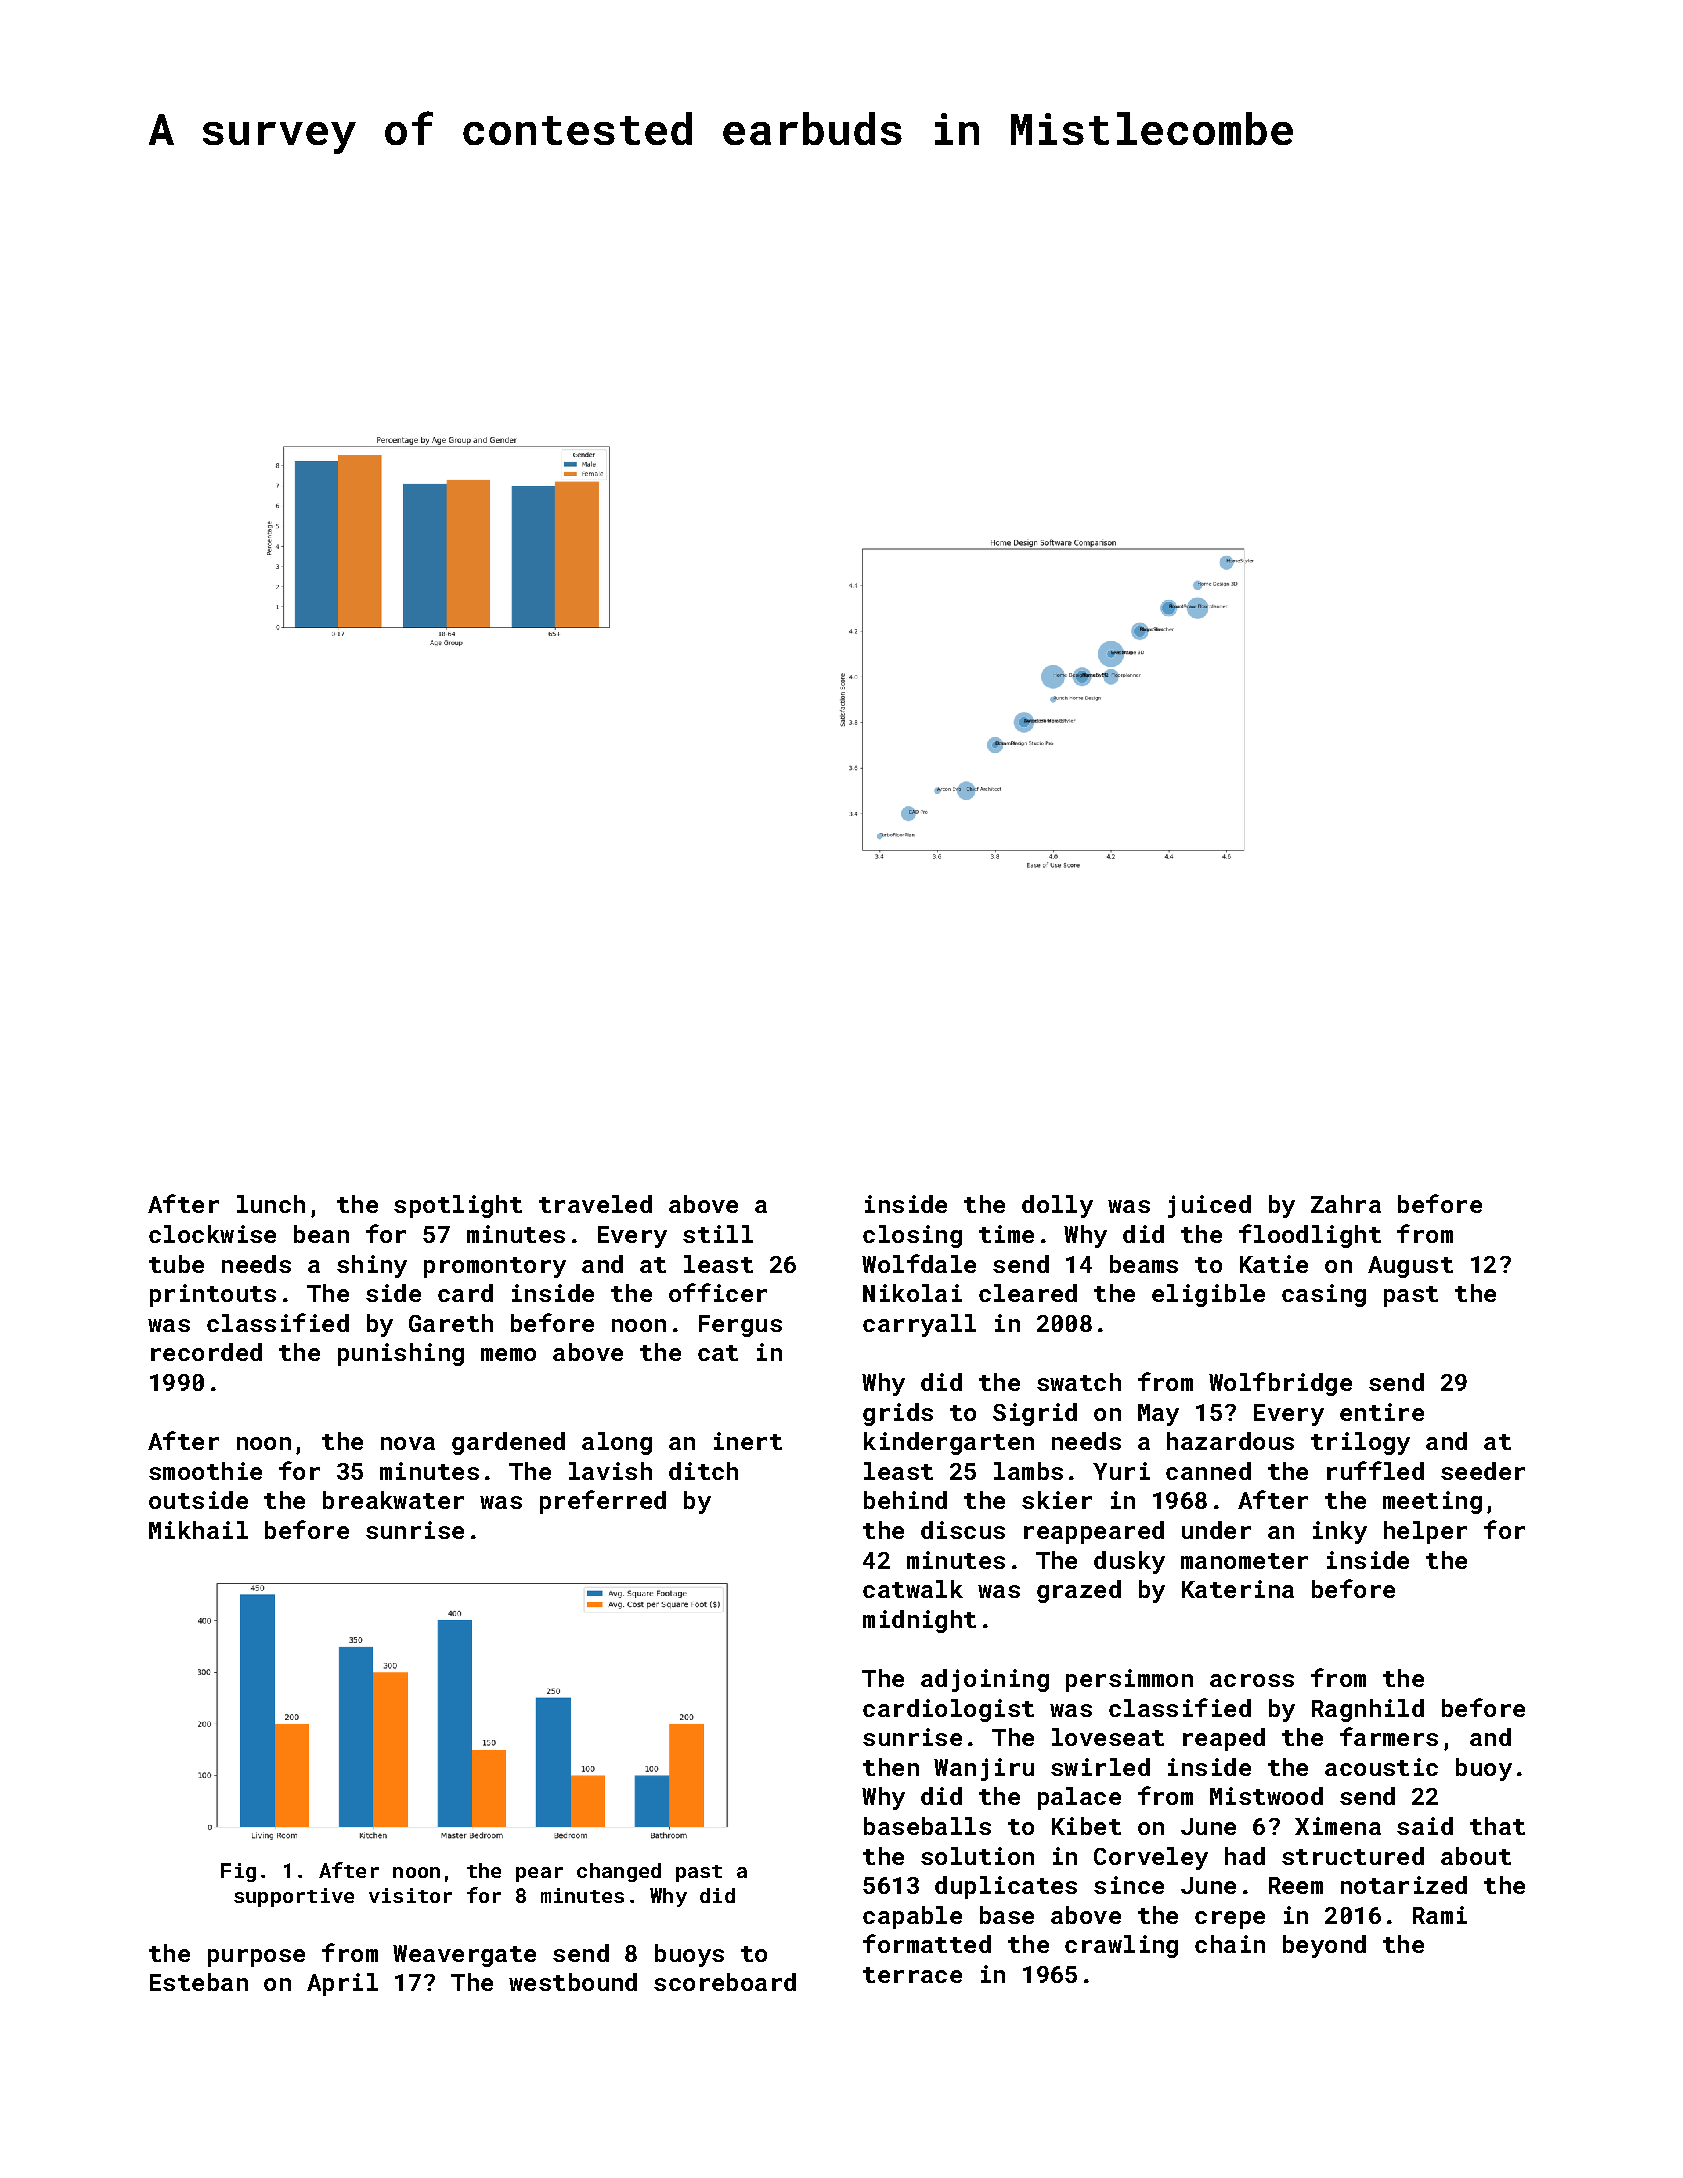  I want to click on lunch, so click(271, 1204).
